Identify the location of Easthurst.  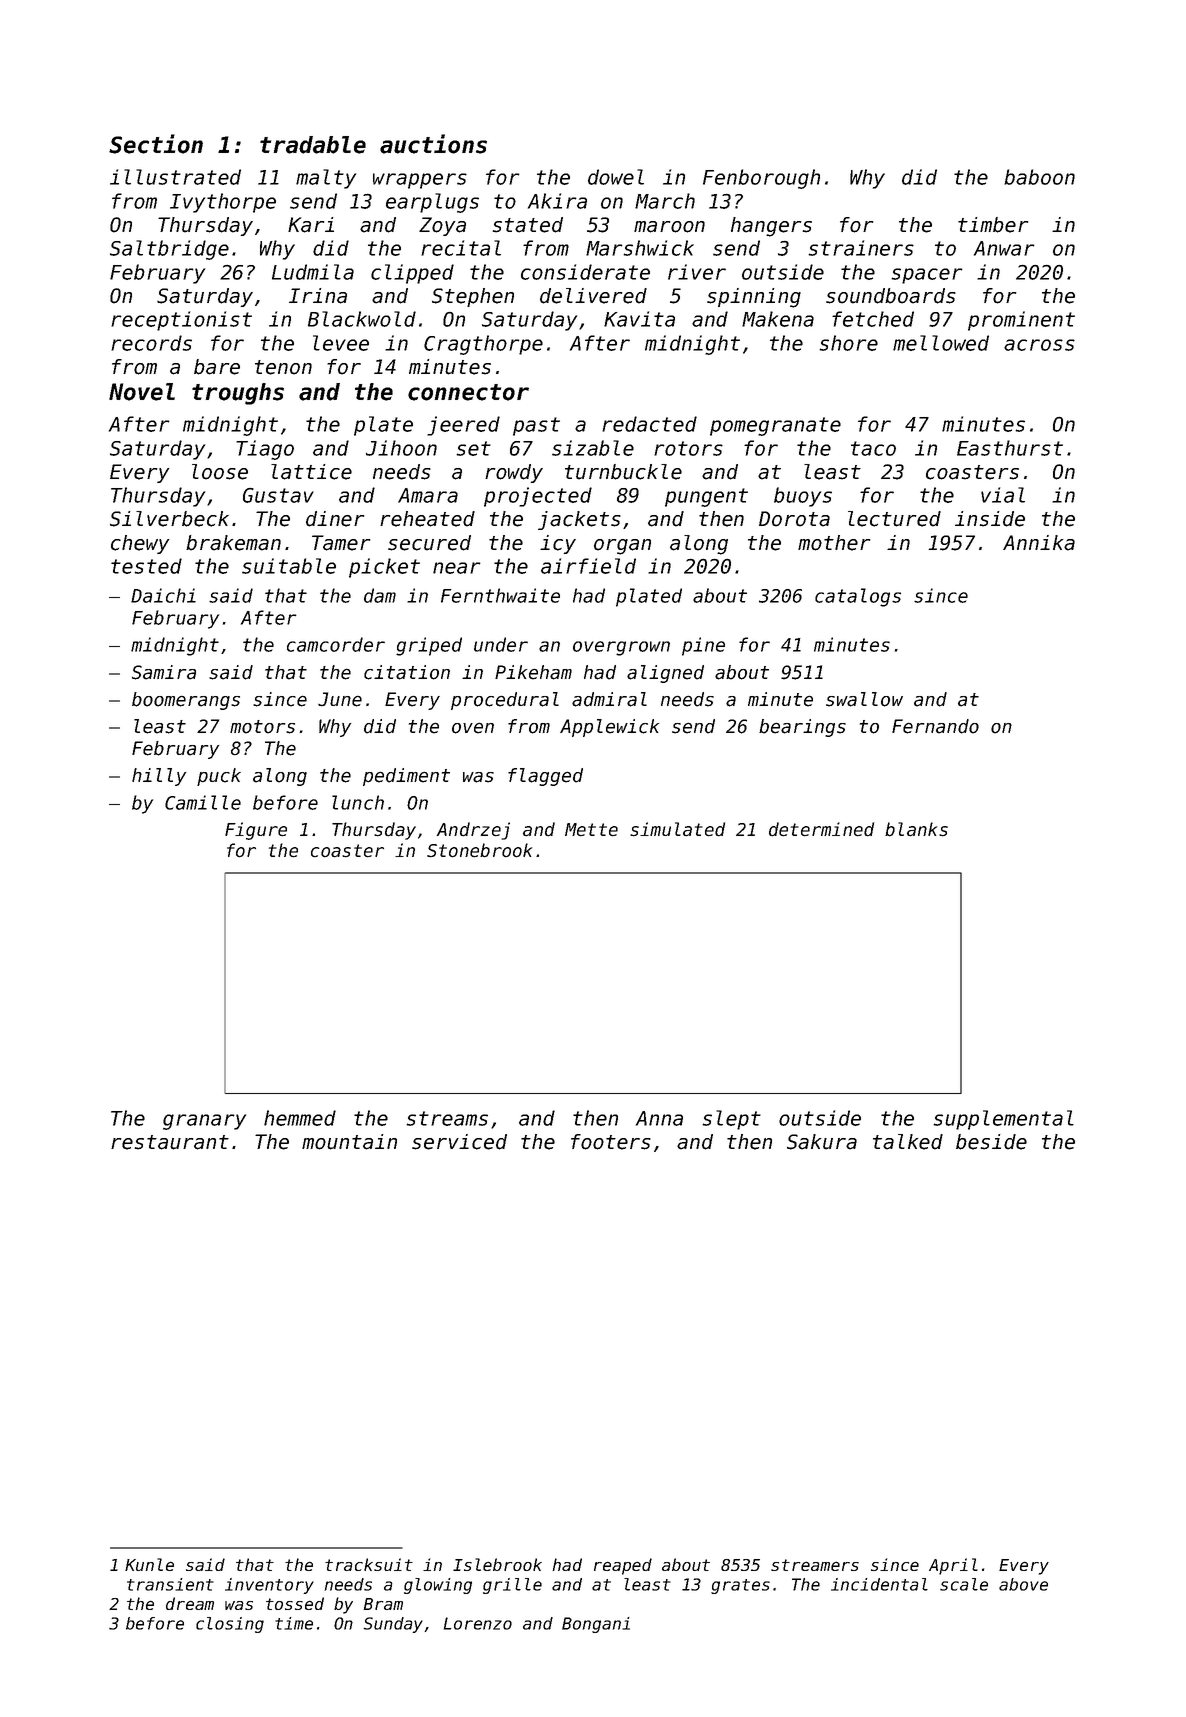
(1010, 448).
